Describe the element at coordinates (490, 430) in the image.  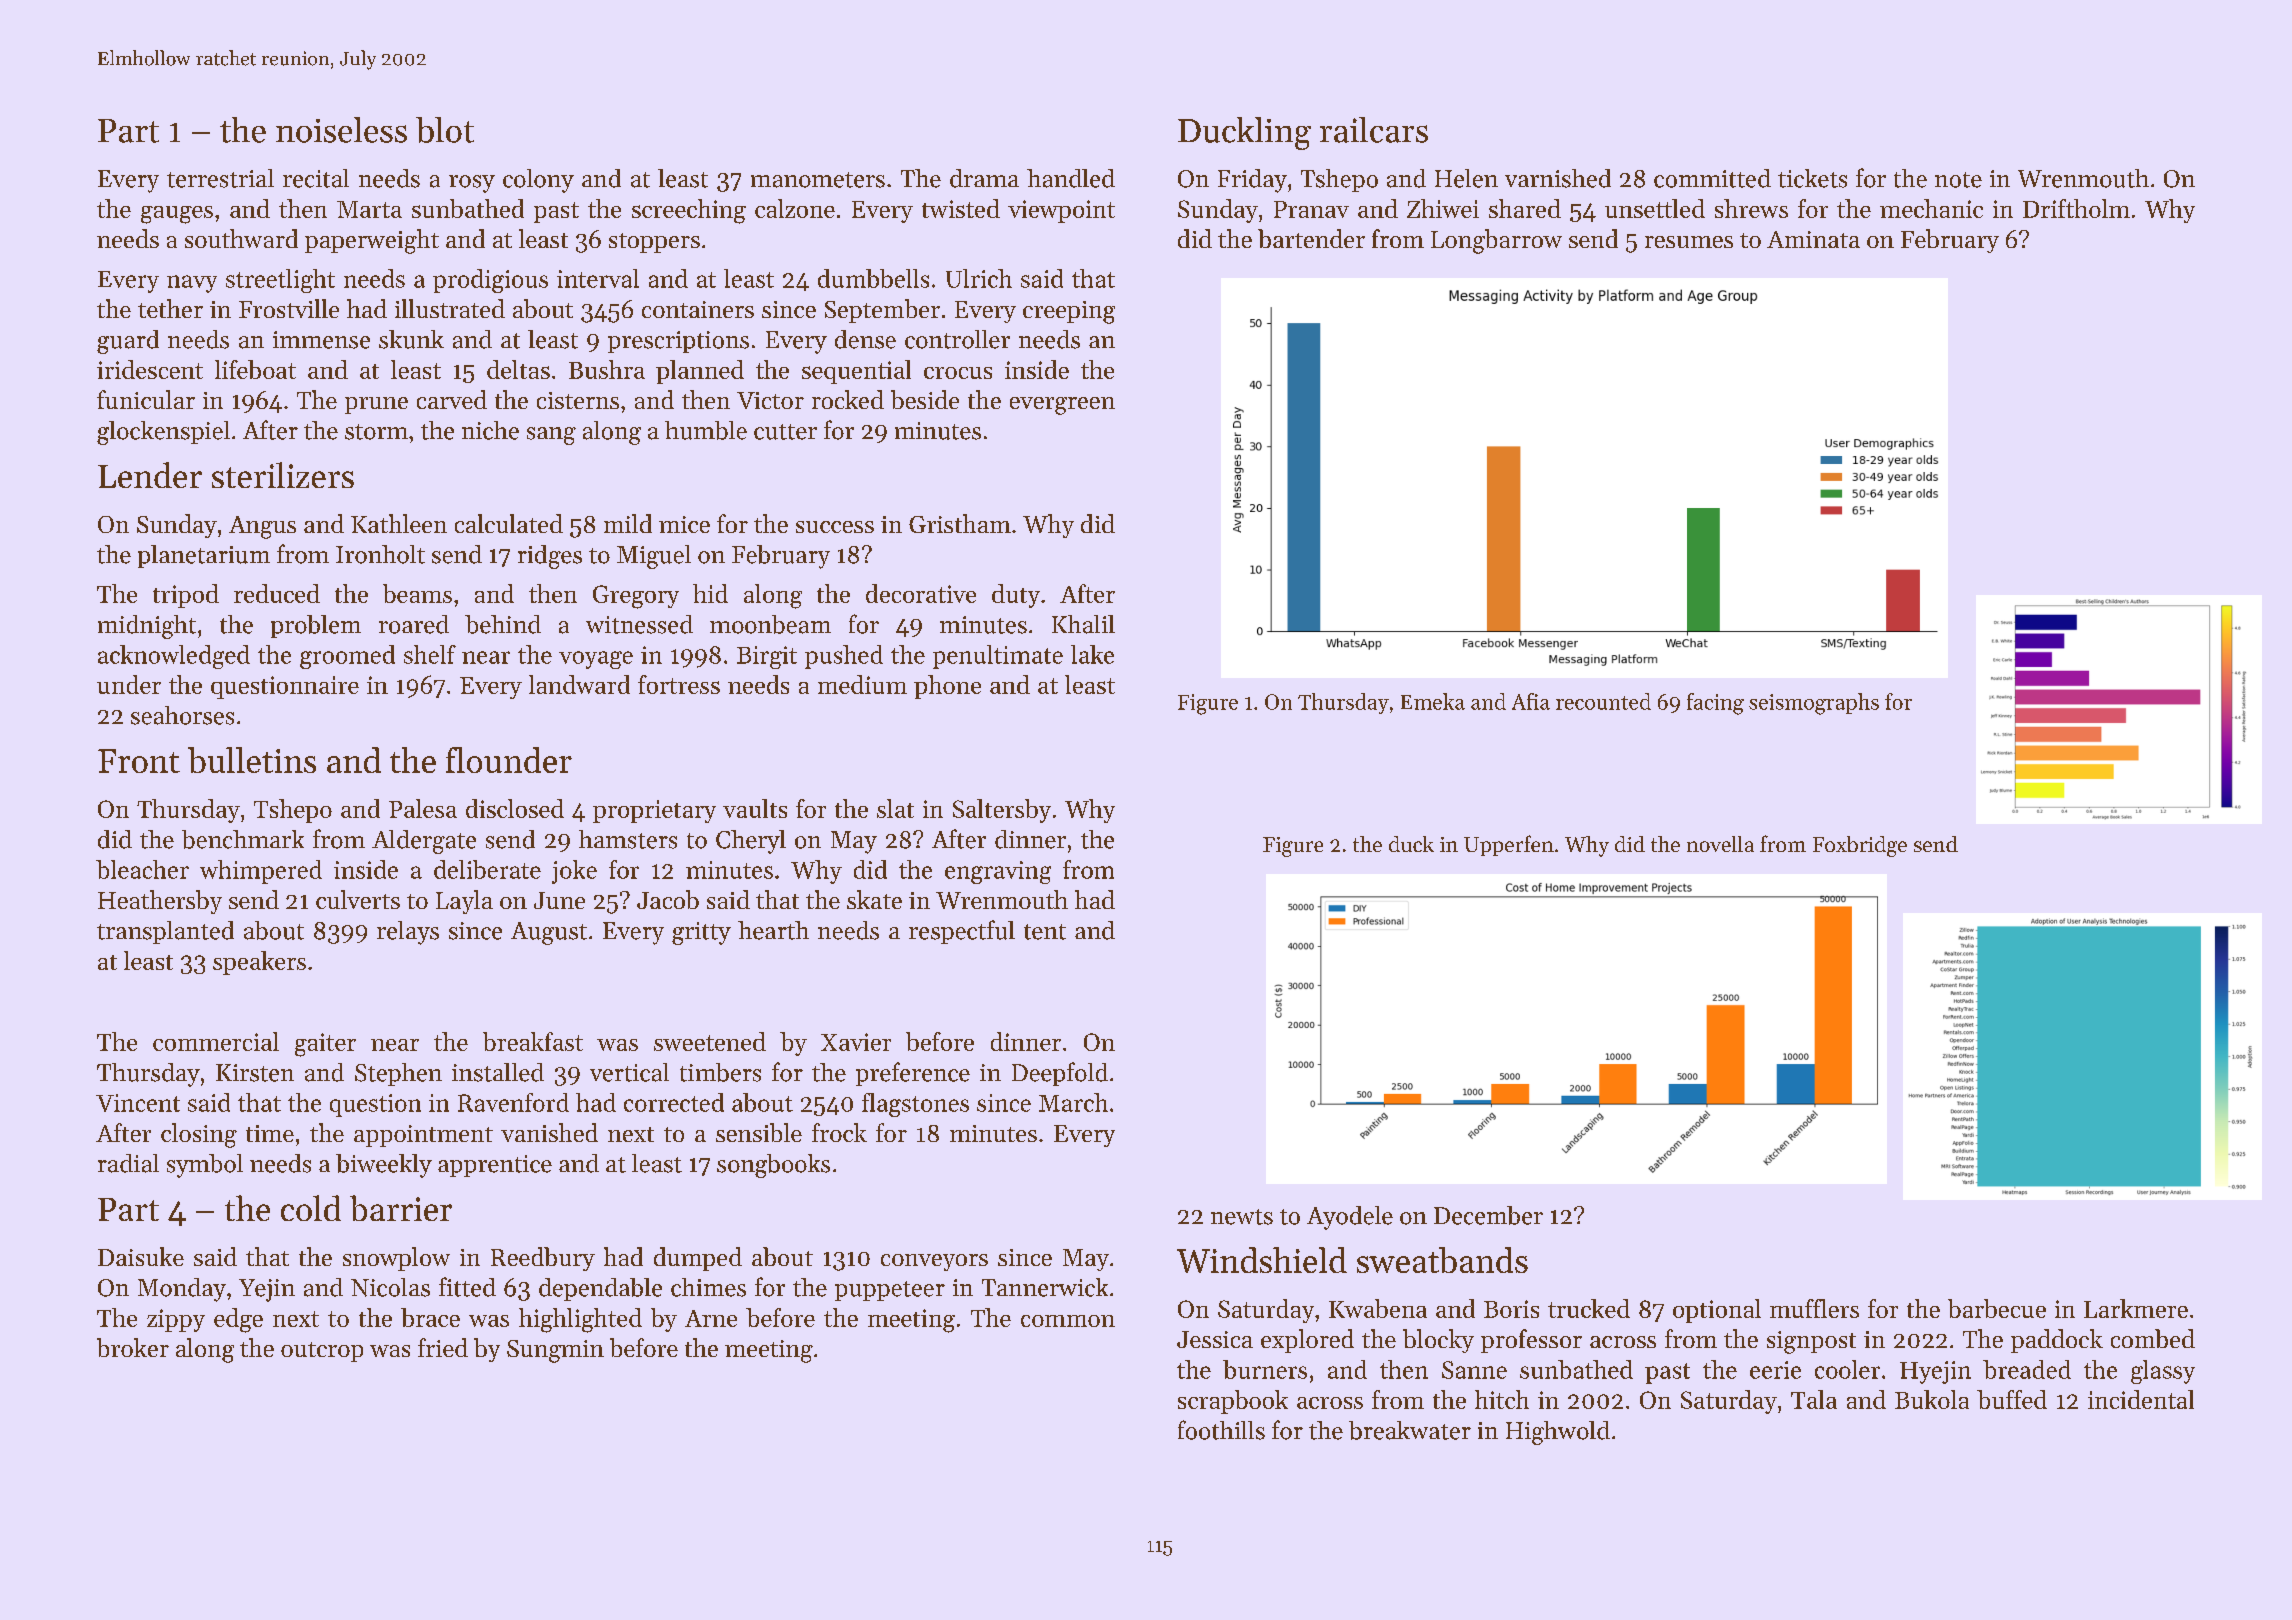
I see `niche` at that location.
